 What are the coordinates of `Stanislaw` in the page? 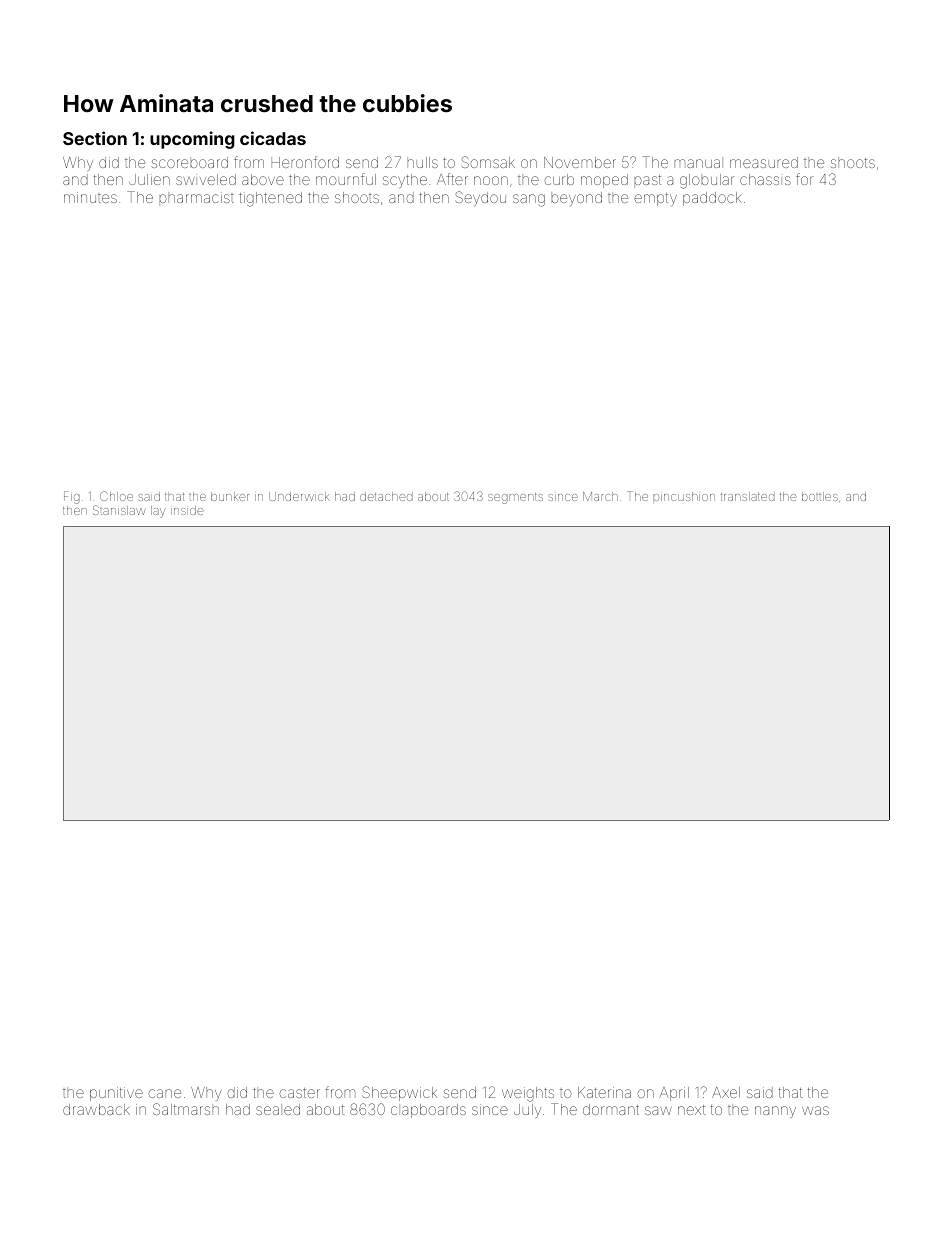 It's located at (119, 510).
